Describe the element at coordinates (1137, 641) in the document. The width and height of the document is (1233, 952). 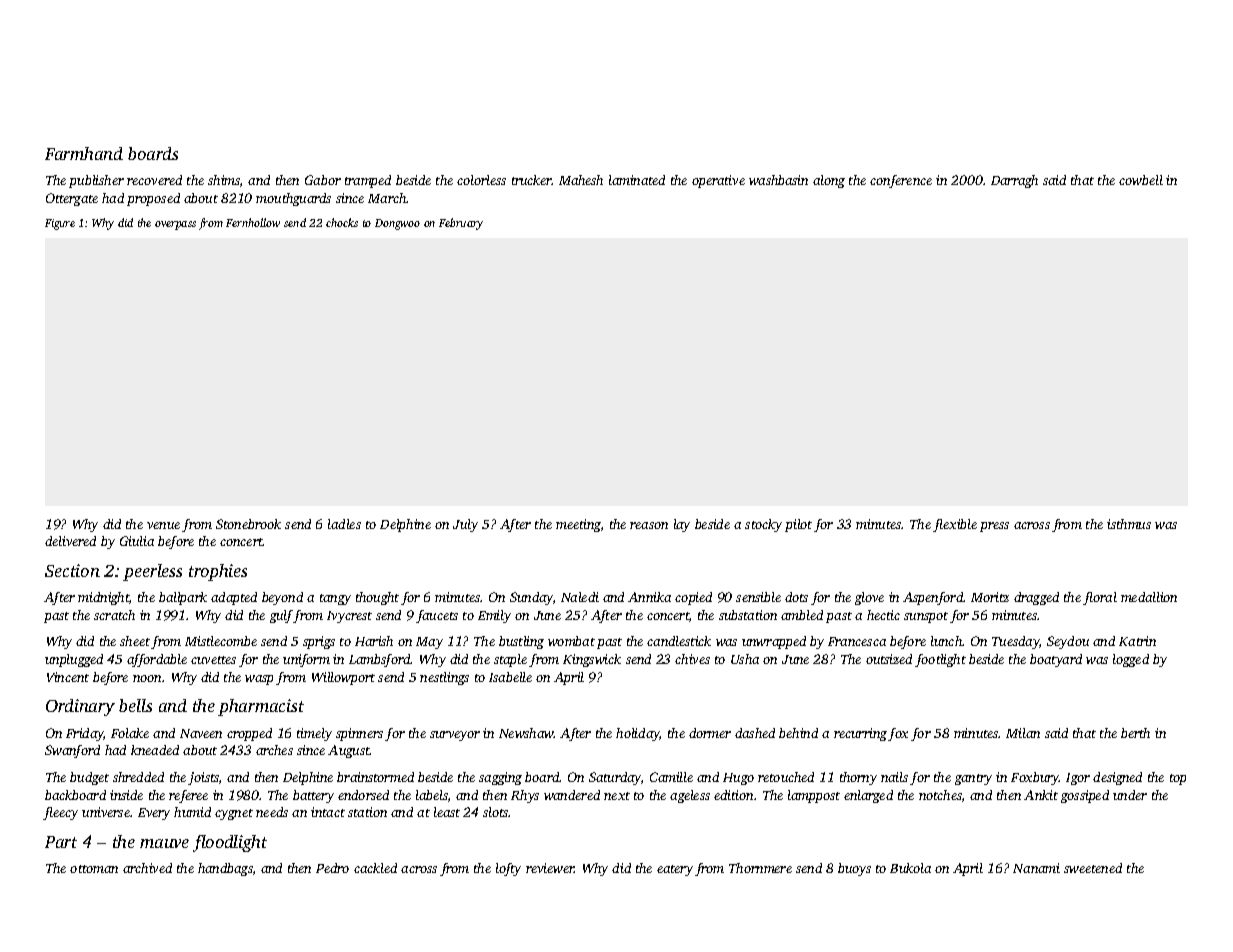
I see `Katrin` at that location.
